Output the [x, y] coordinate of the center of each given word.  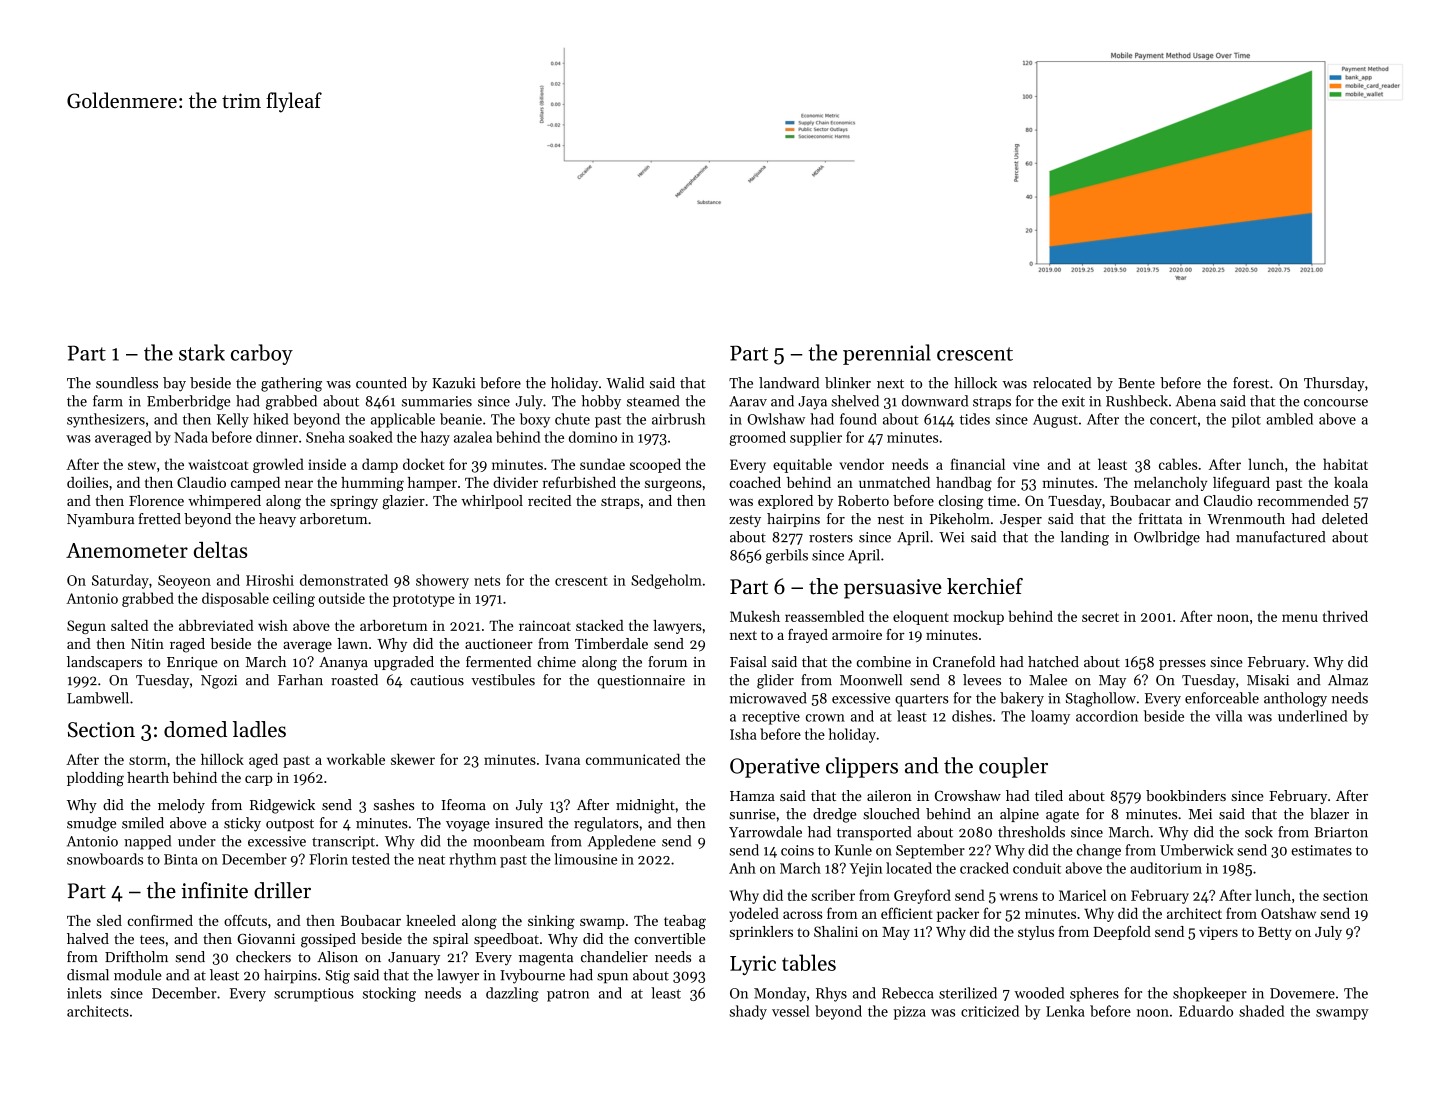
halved [88, 938]
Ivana [562, 759]
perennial [887, 354]
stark [202, 352]
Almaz [1348, 680]
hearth [148, 777]
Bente [1136, 383]
